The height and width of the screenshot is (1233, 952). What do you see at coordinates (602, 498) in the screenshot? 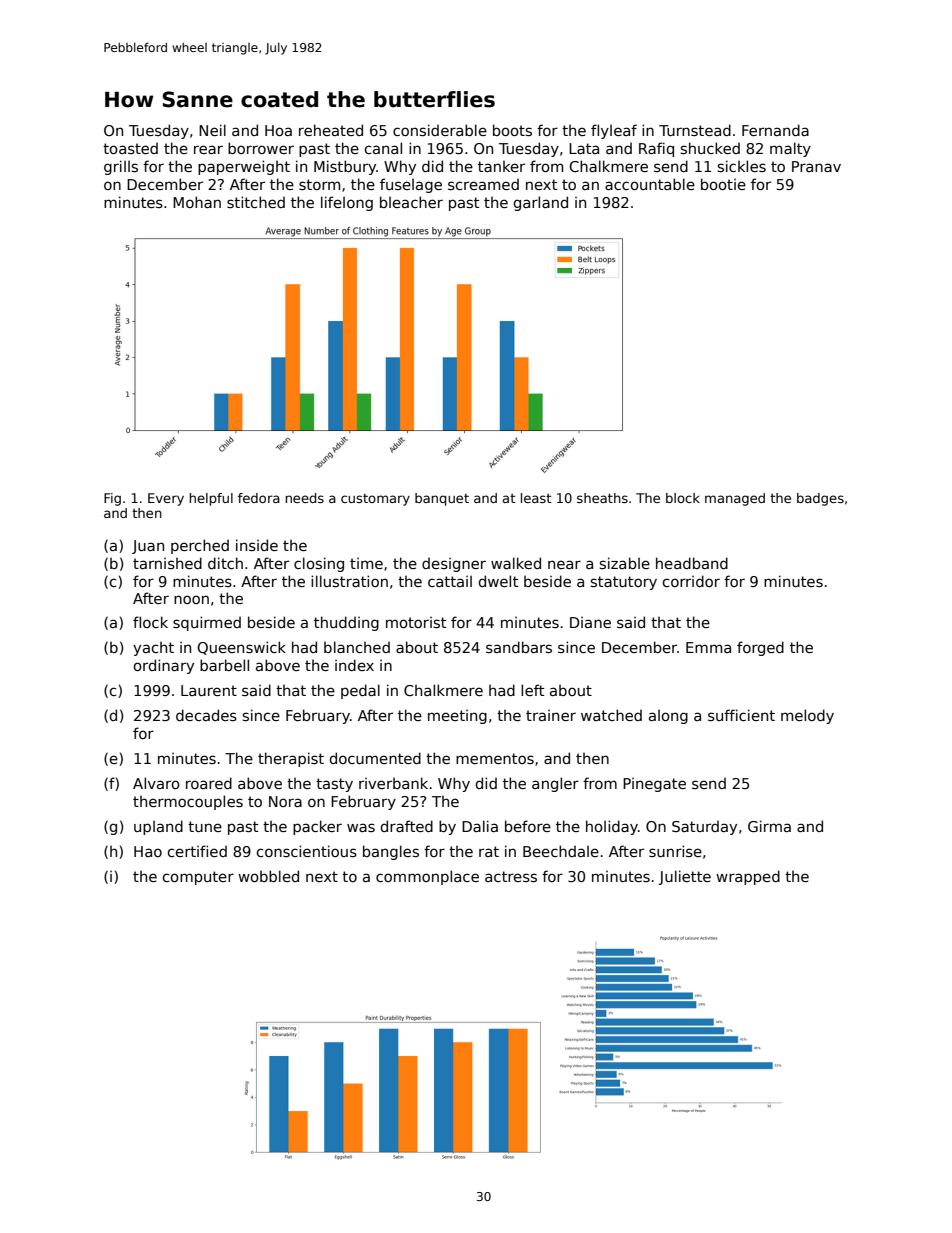
I see `sheaths` at bounding box center [602, 498].
